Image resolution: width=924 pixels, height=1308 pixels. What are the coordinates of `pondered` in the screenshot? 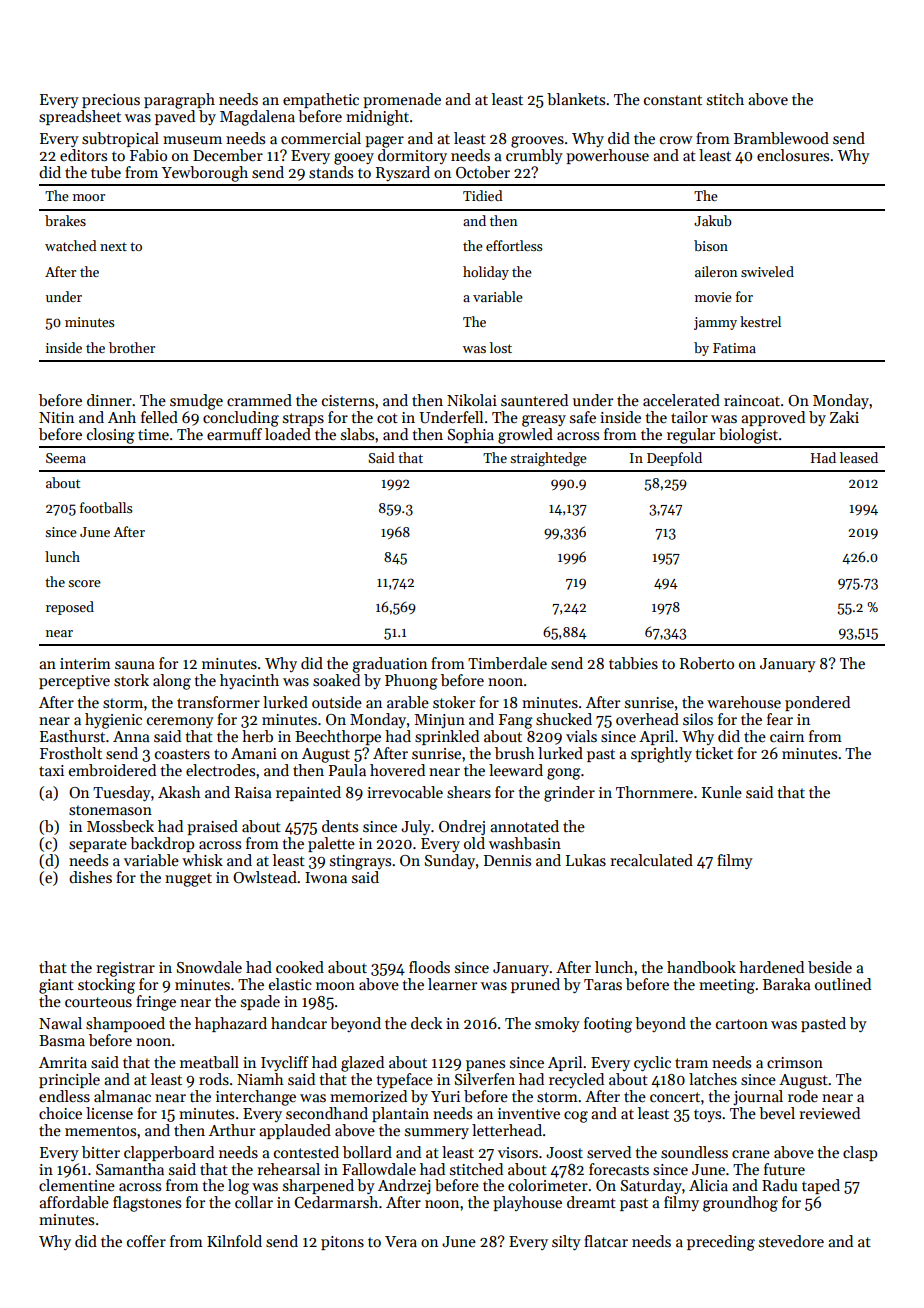 It's located at (817, 703).
